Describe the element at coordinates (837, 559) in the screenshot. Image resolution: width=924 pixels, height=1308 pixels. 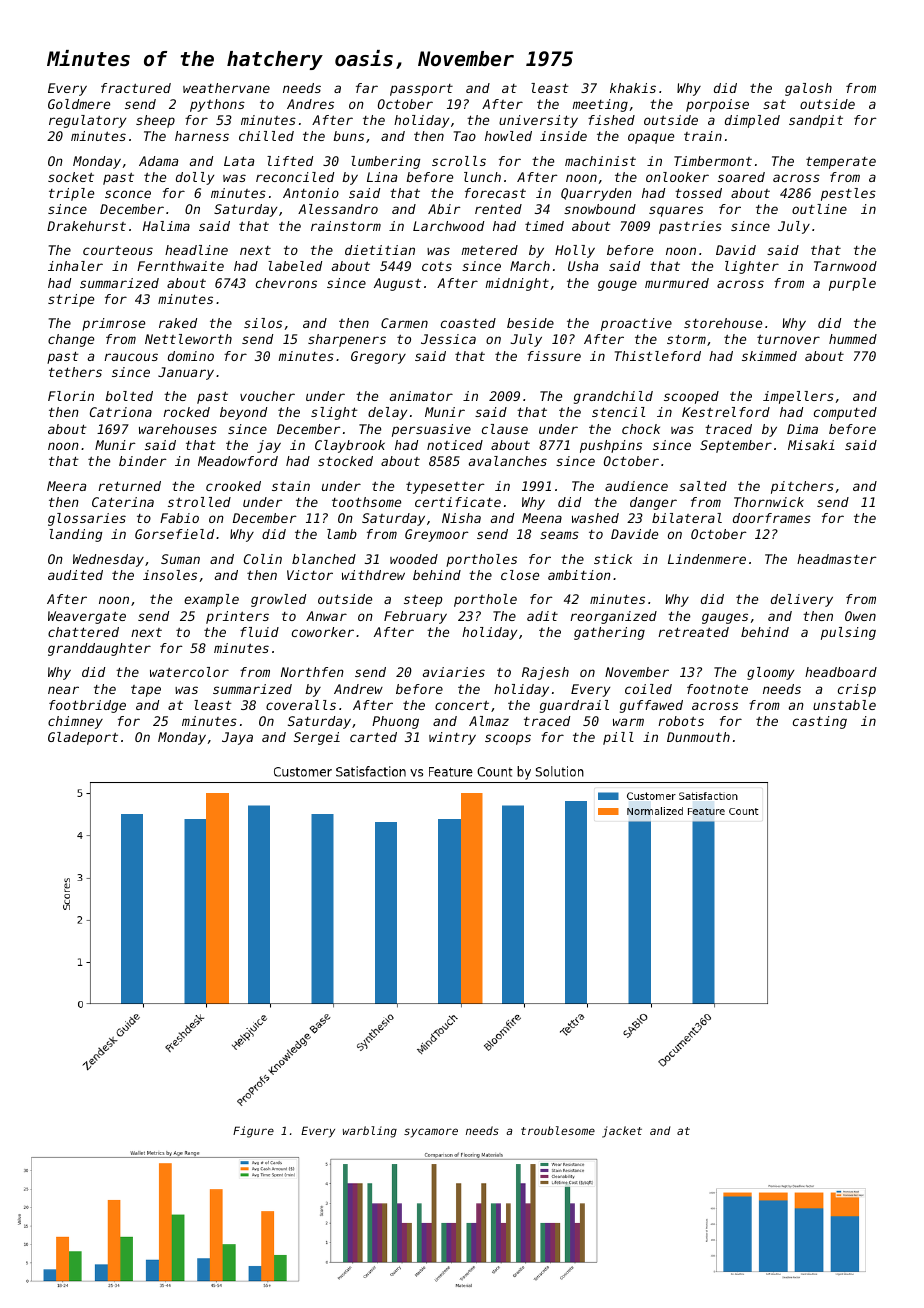
I see `headmaster` at that location.
